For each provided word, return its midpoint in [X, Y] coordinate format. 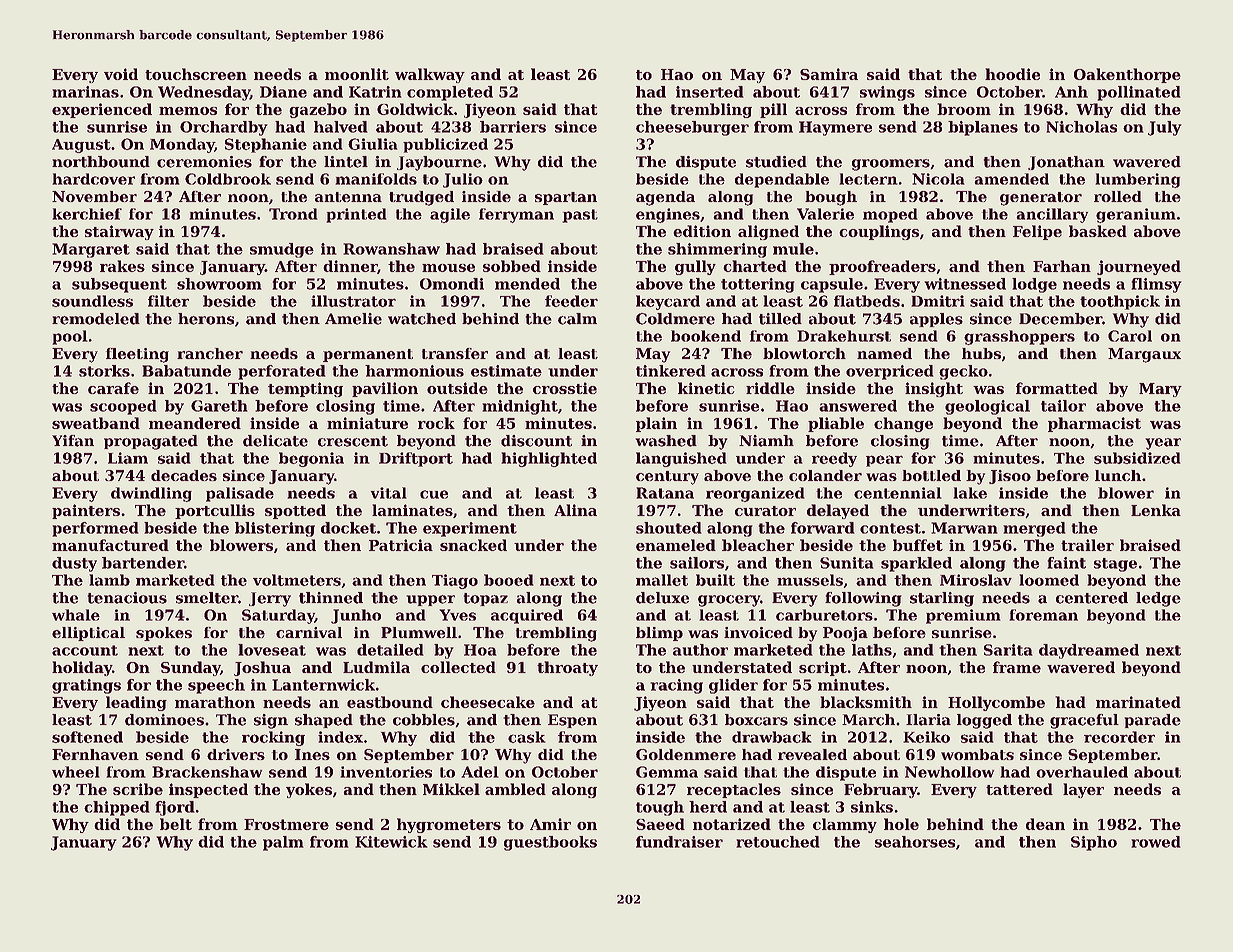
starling [942, 599]
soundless [92, 301]
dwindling [151, 494]
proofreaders [882, 267]
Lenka [1156, 510]
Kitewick [391, 842]
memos [188, 111]
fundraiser [679, 842]
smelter [207, 598]
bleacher [758, 545]
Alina [575, 510]
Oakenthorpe [1127, 75]
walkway [430, 75]
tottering [758, 285]
